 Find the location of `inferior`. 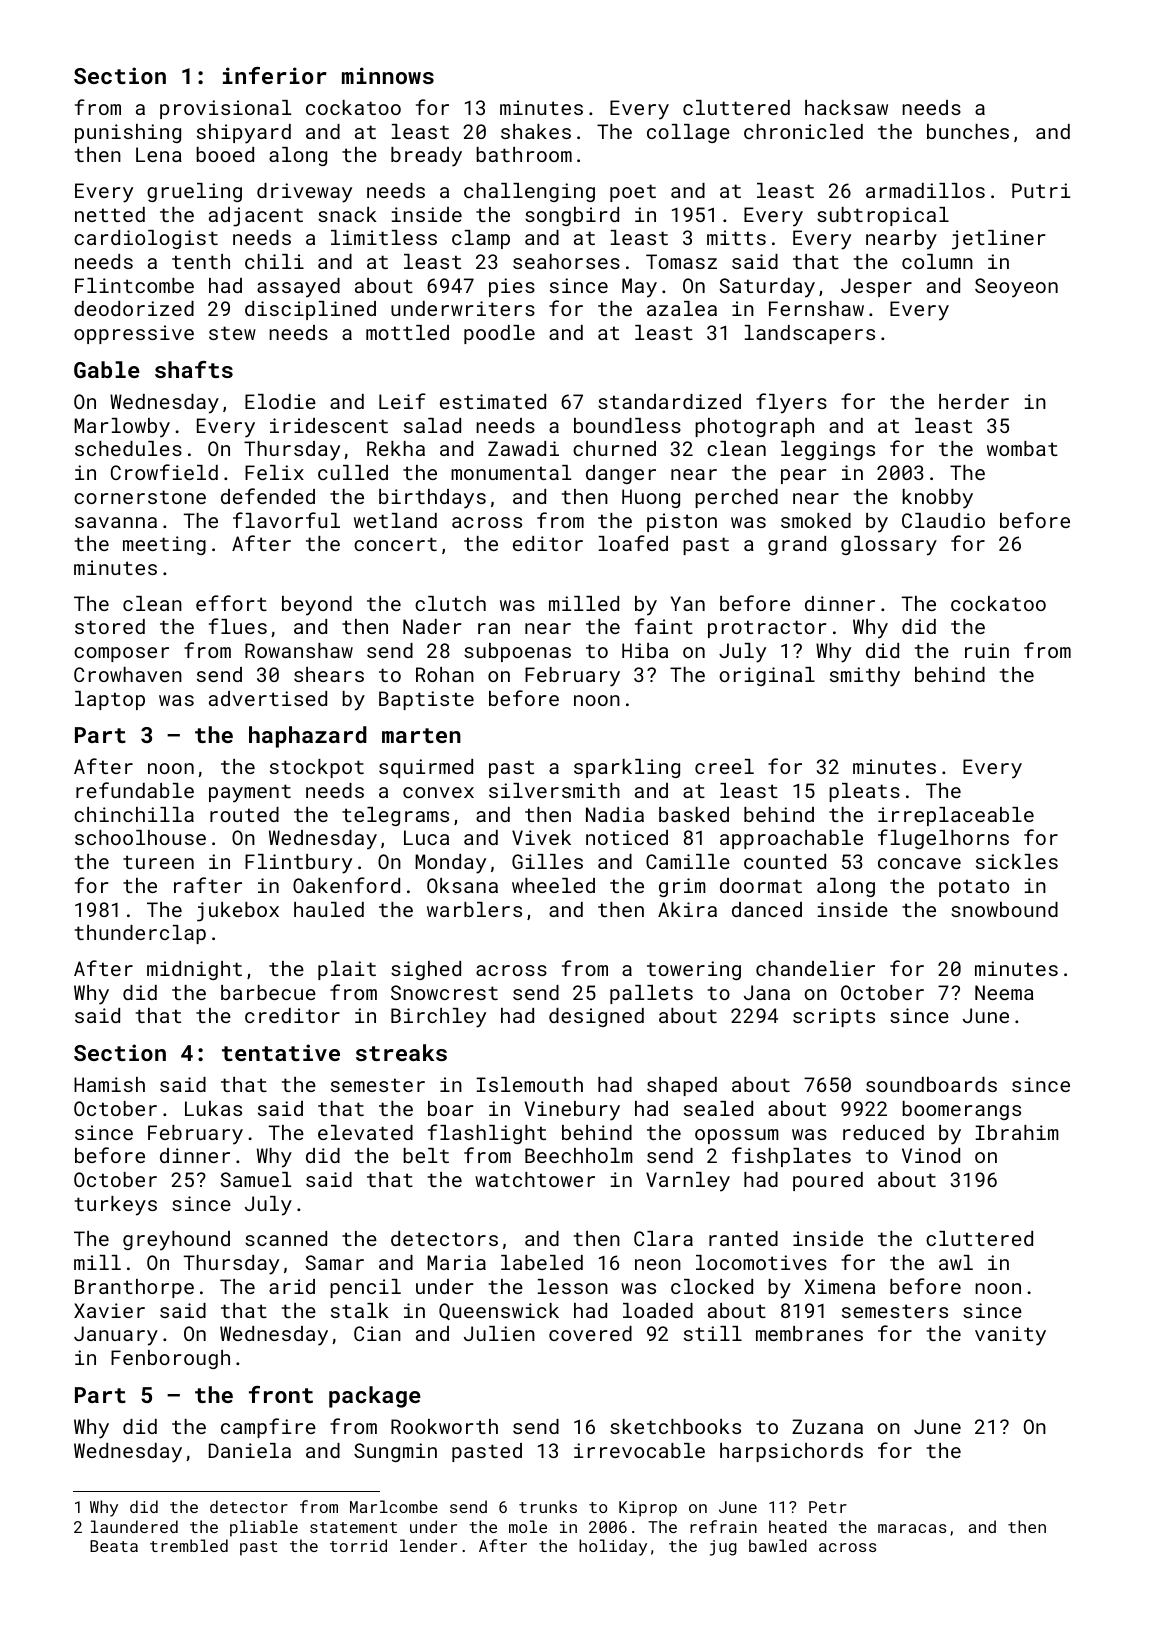

inferior is located at coordinates (275, 75).
